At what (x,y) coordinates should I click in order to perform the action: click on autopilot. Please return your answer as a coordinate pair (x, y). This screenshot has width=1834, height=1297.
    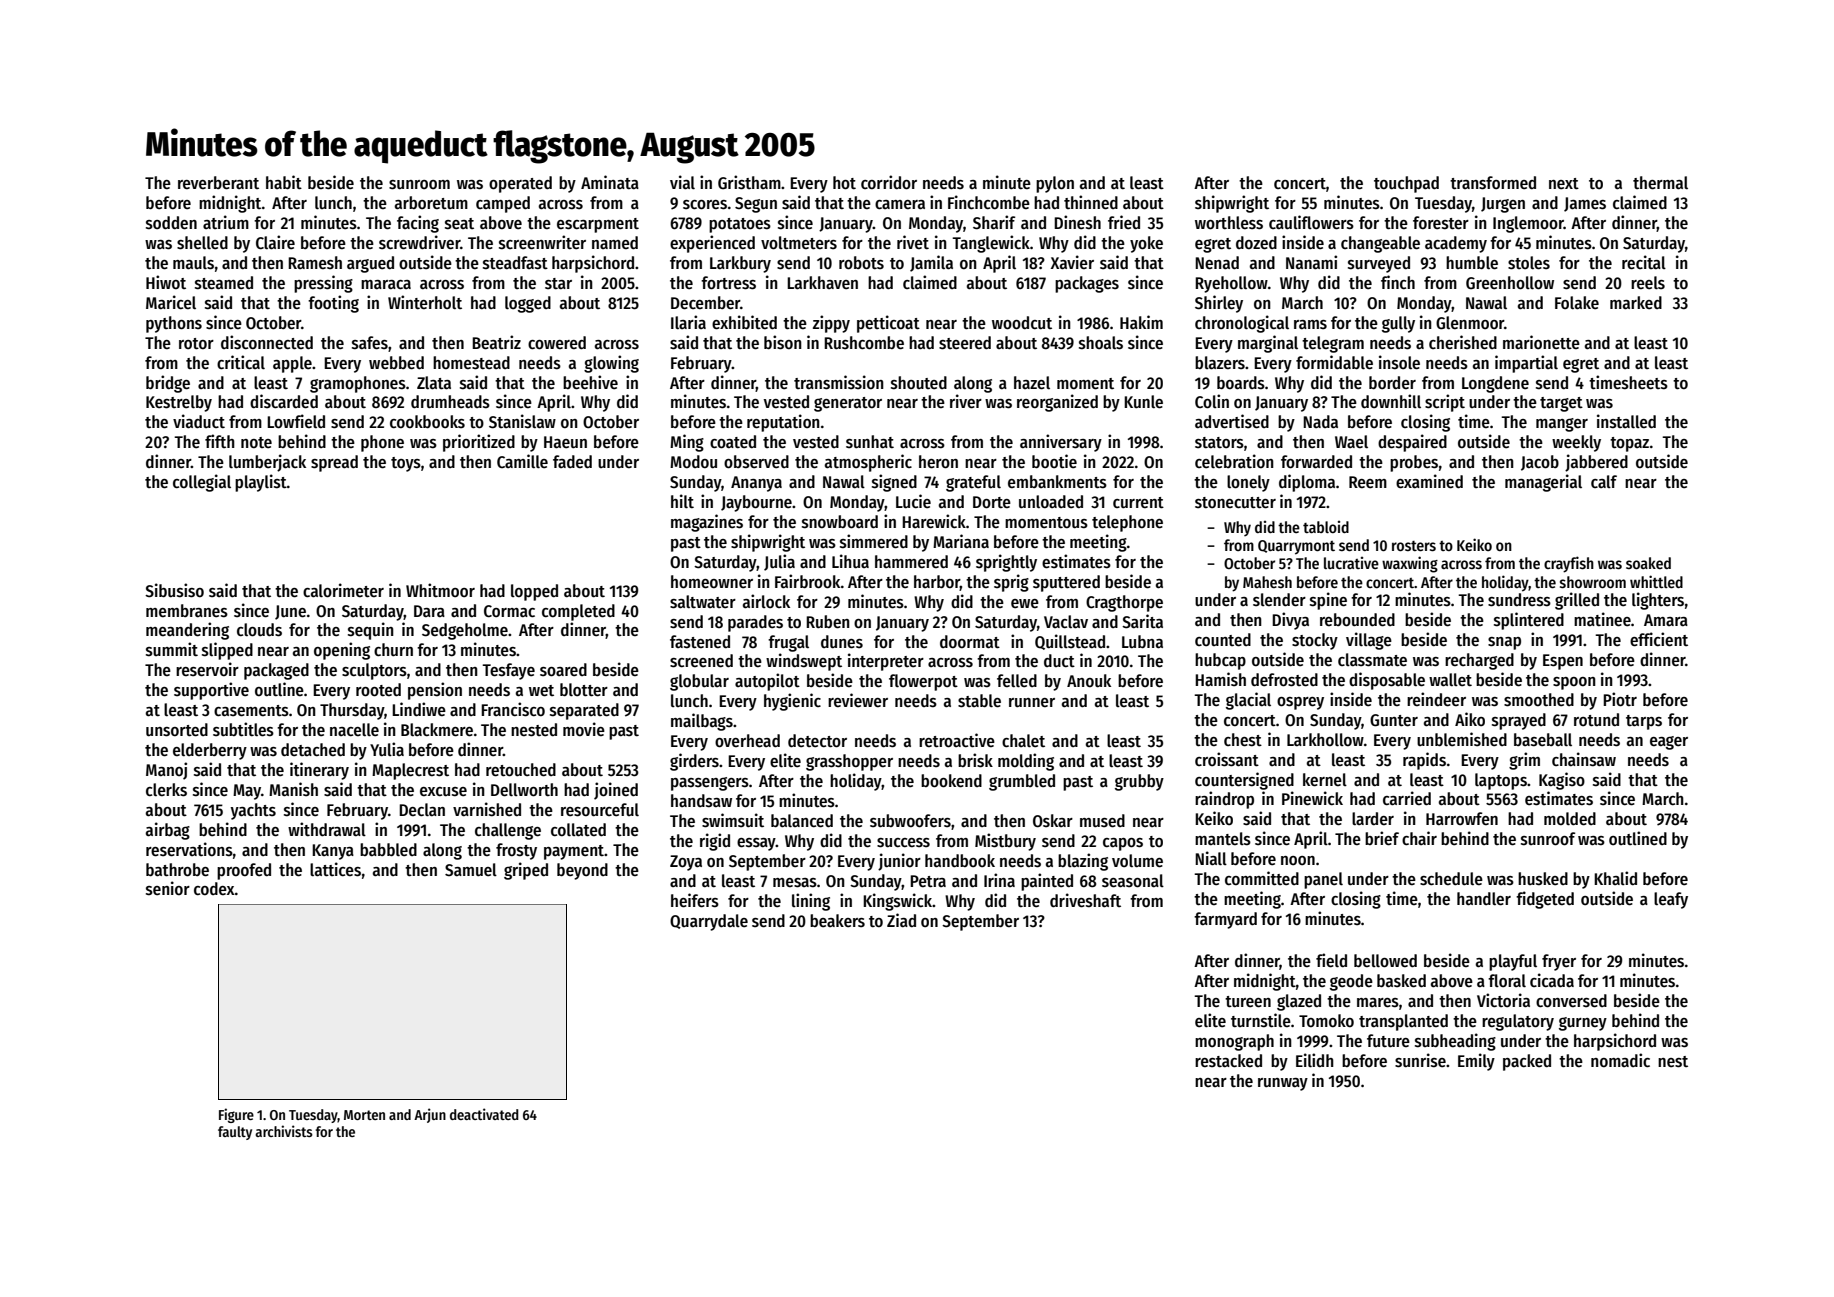
    Looking at the image, I should click on (767, 682).
